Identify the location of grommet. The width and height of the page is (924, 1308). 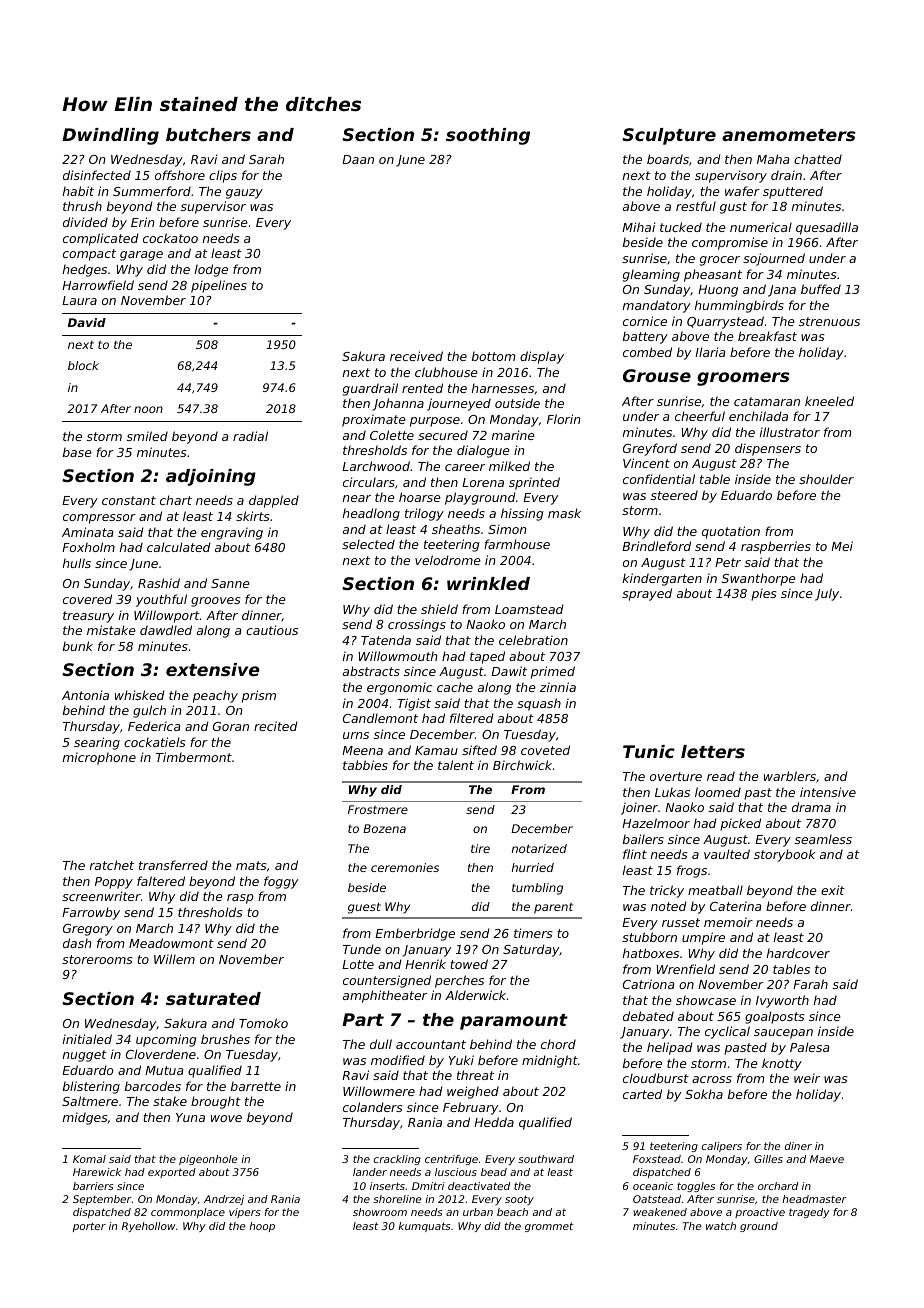
(549, 1227).
